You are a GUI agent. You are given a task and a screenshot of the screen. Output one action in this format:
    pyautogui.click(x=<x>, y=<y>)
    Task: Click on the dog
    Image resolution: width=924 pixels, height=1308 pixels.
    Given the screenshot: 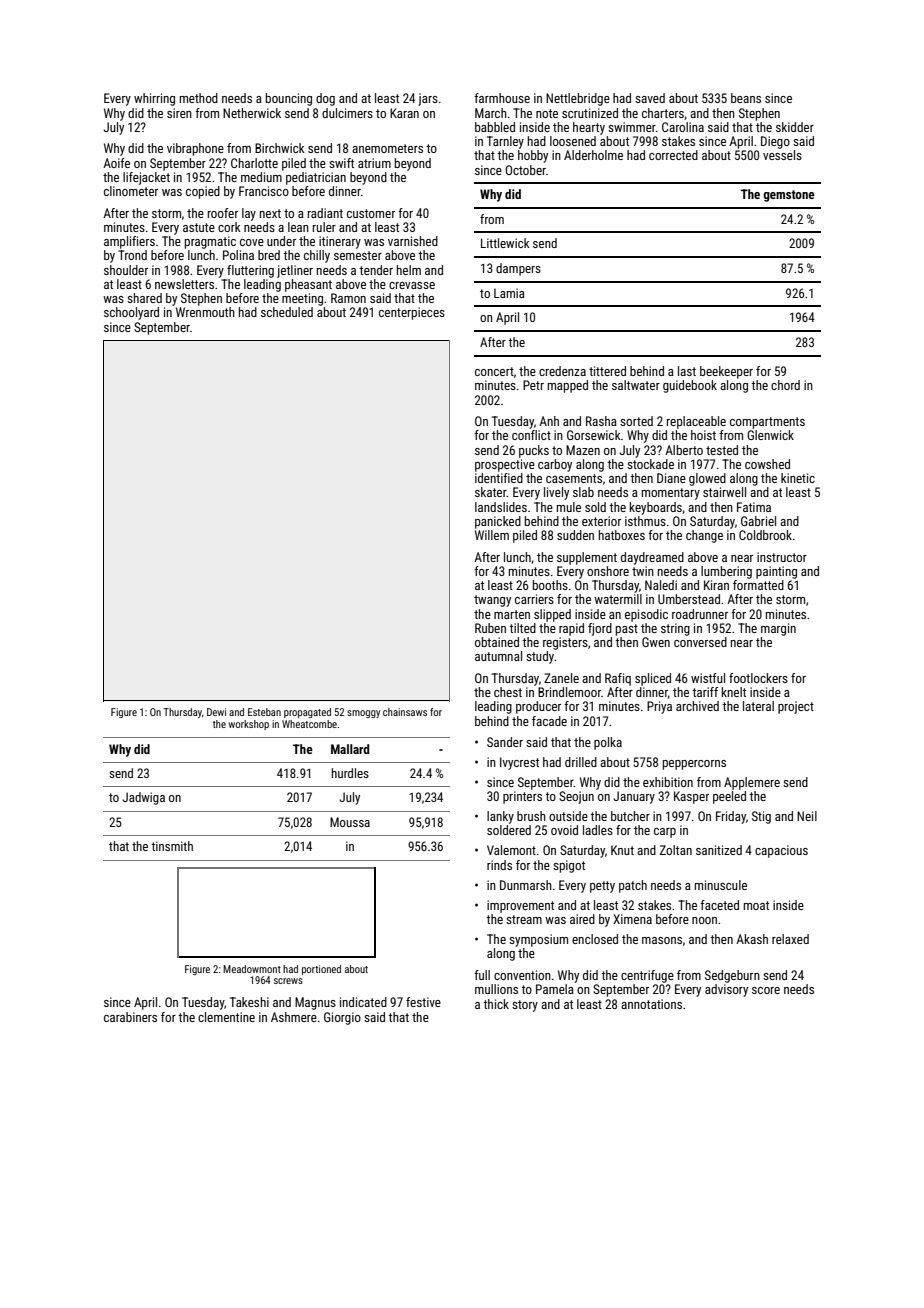 What is the action you would take?
    pyautogui.click(x=325, y=99)
